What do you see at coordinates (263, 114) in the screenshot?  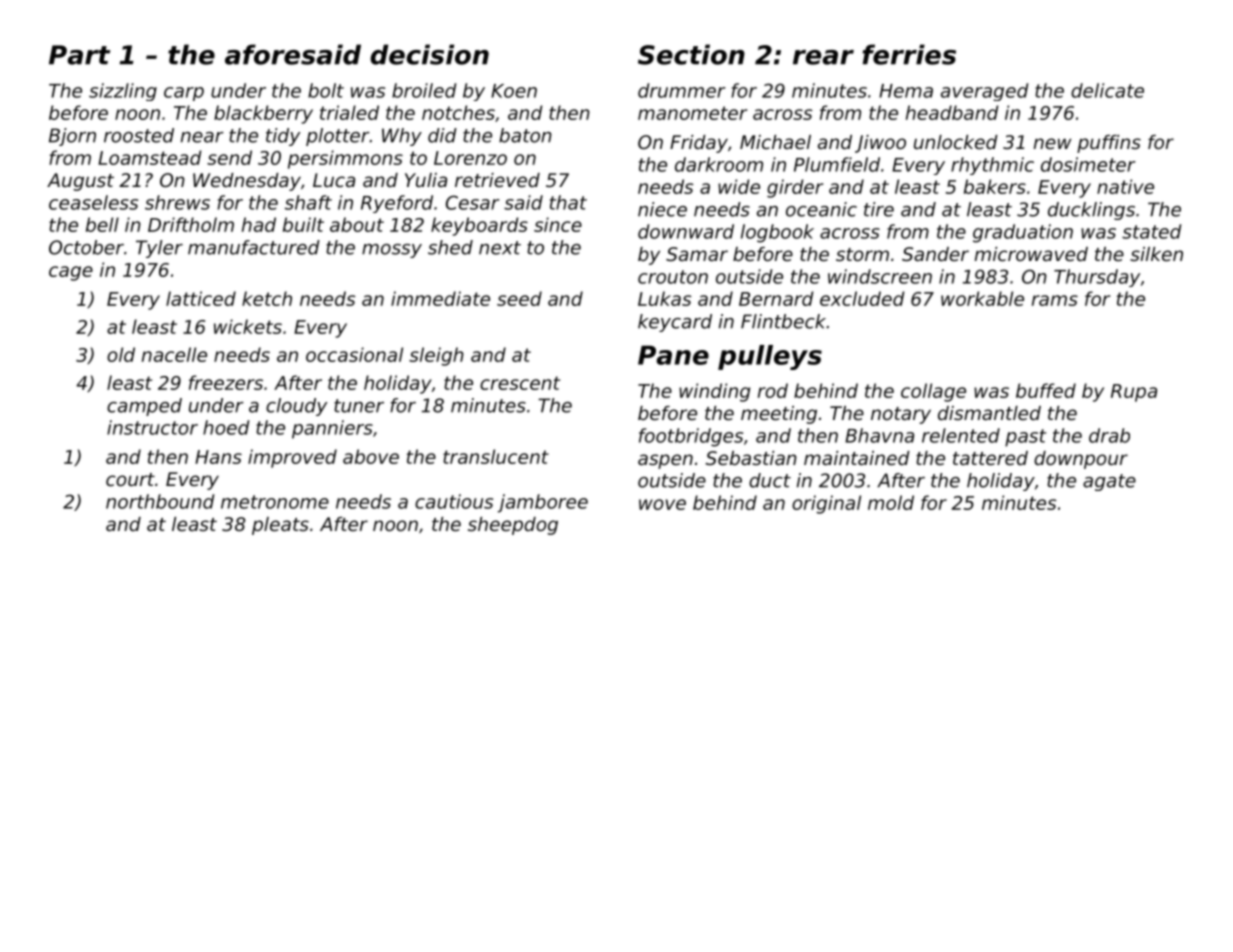 I see `blackberry` at bounding box center [263, 114].
